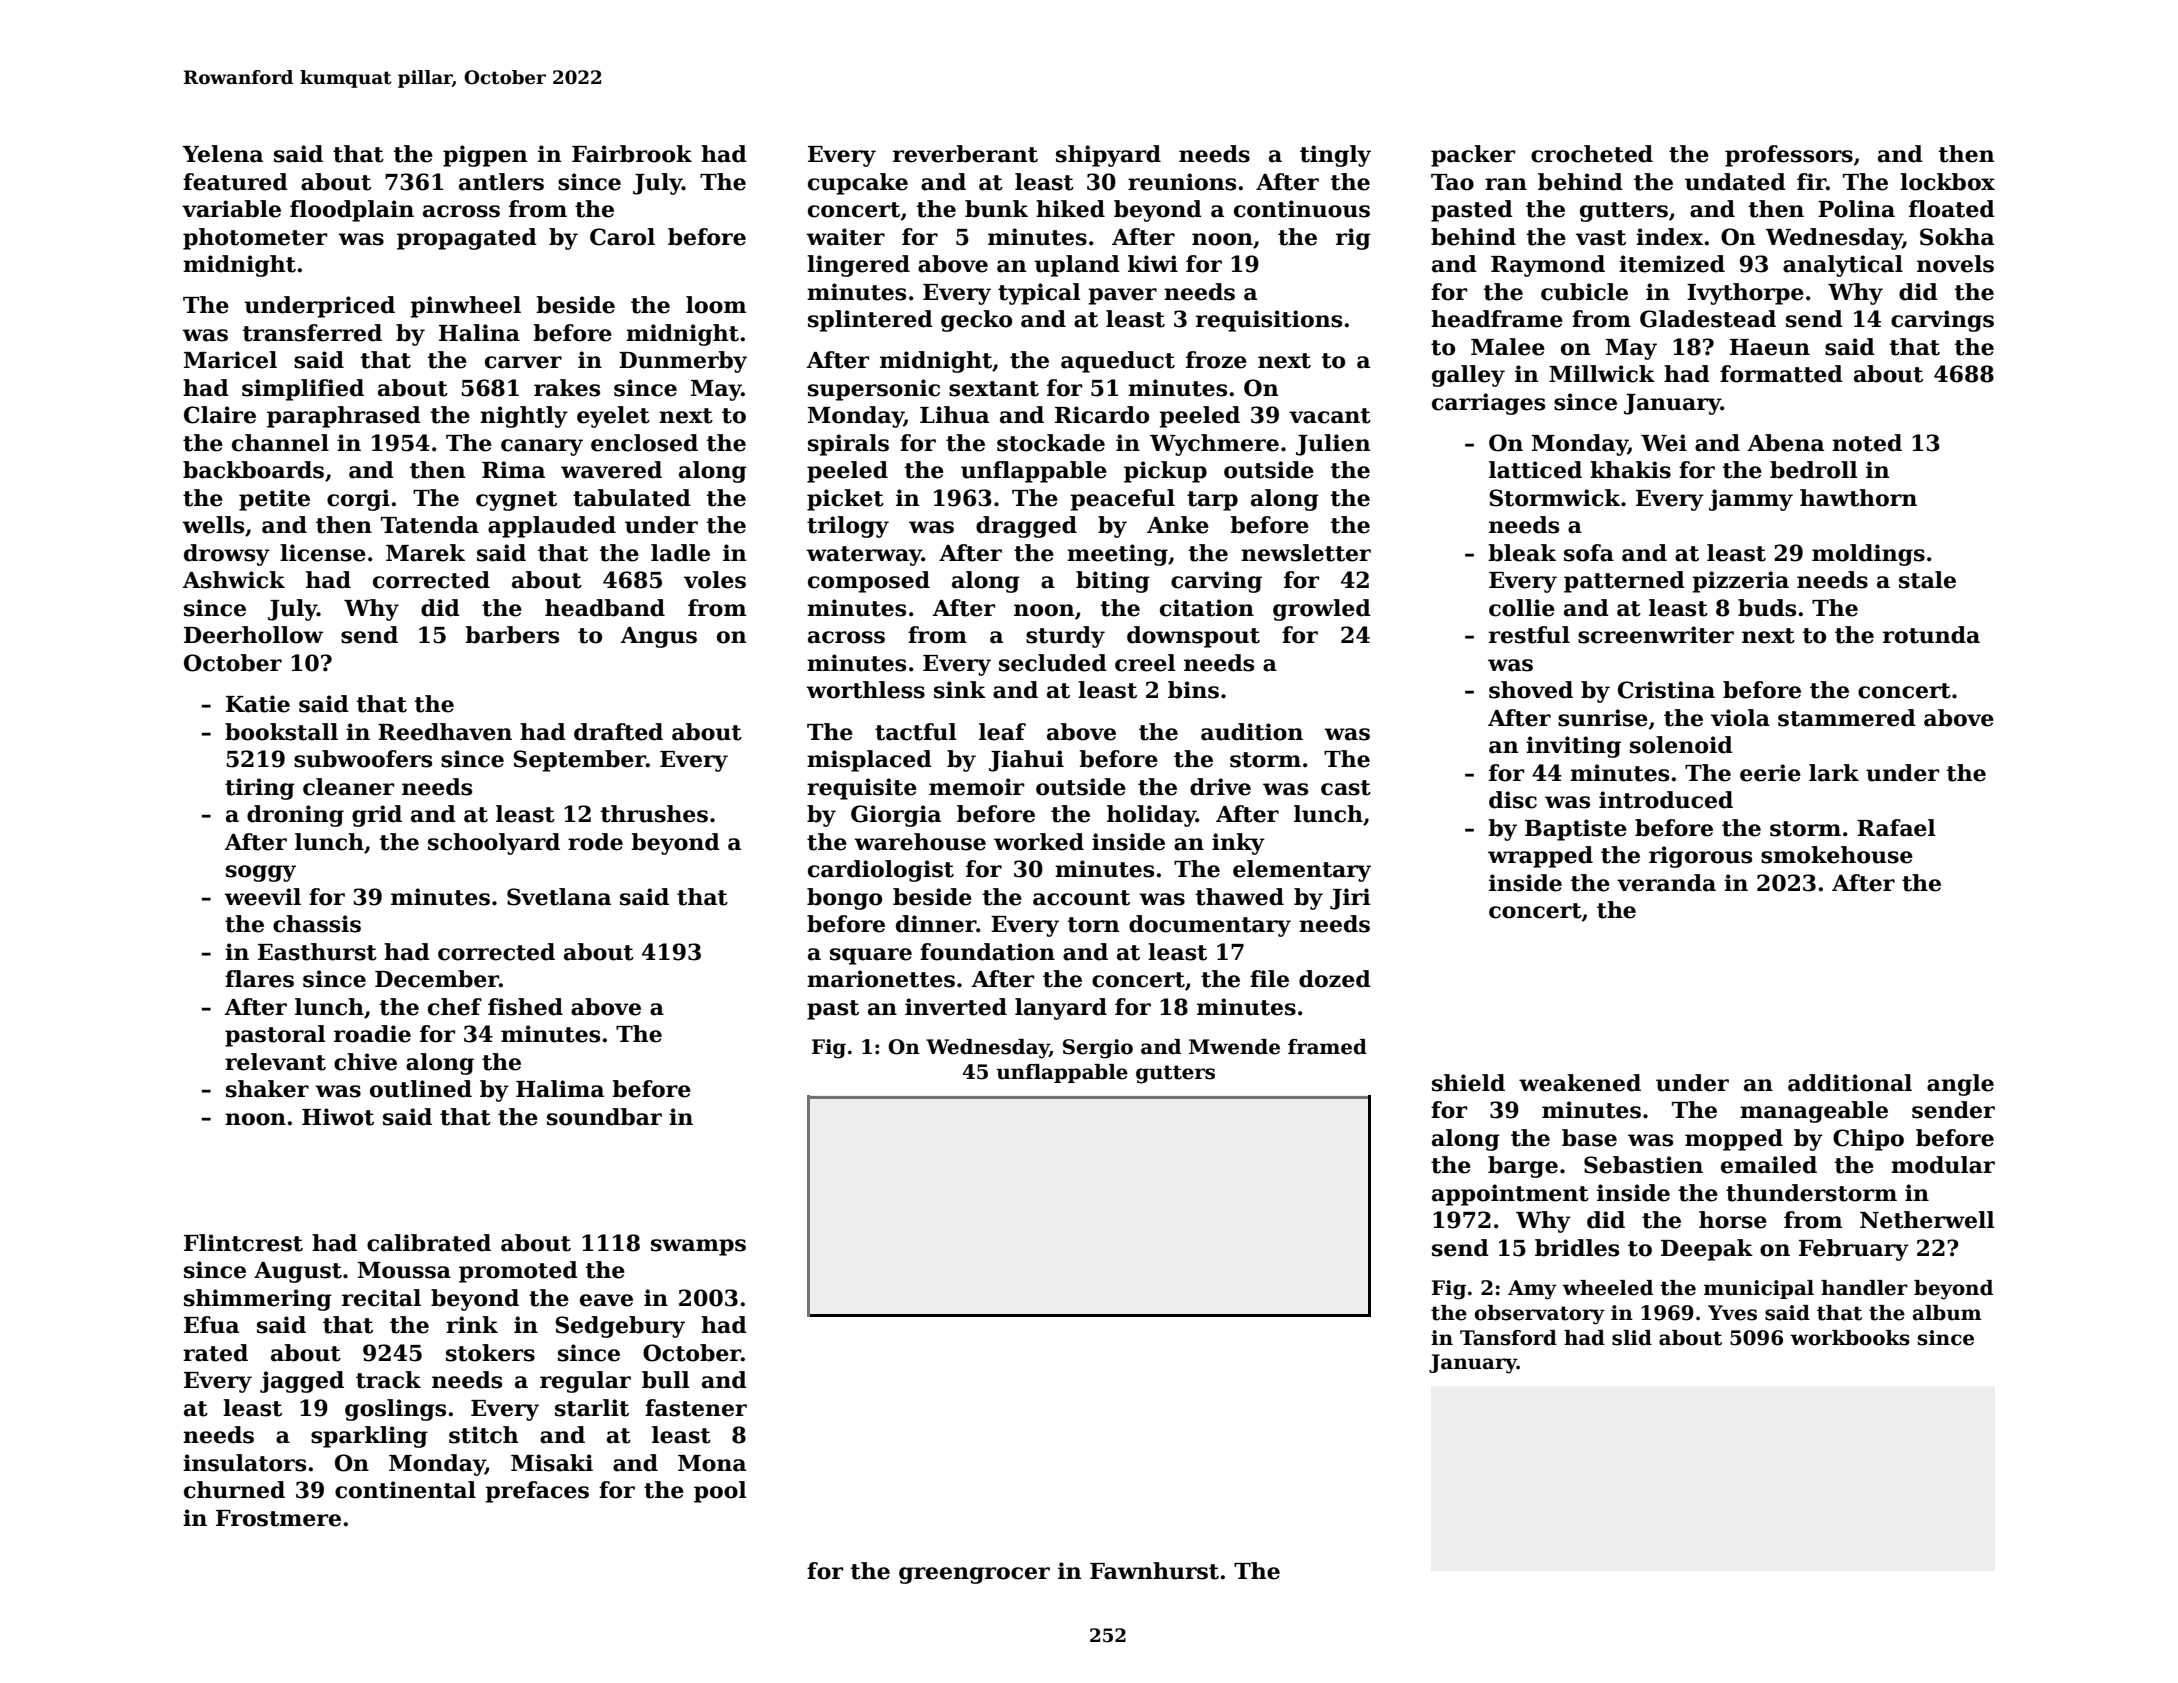 The width and height of the page is (2178, 1683). What do you see at coordinates (524, 417) in the page?
I see `nightly` at bounding box center [524, 417].
